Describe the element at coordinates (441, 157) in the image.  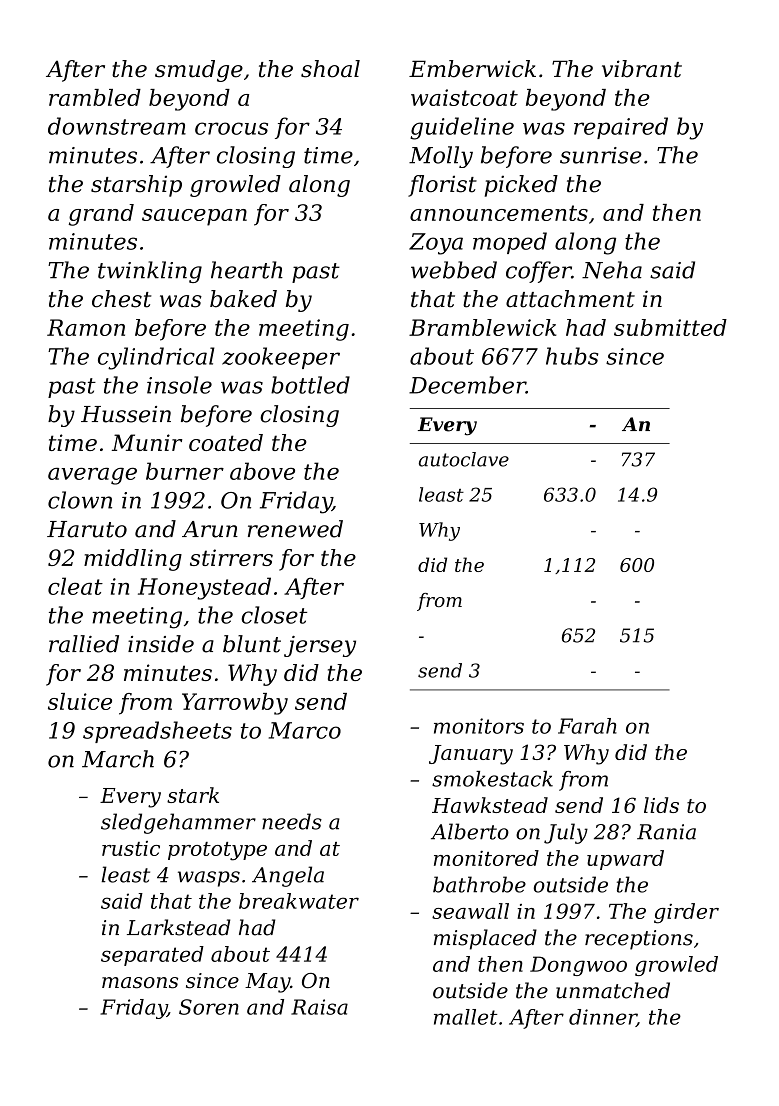
I see `Molly` at that location.
